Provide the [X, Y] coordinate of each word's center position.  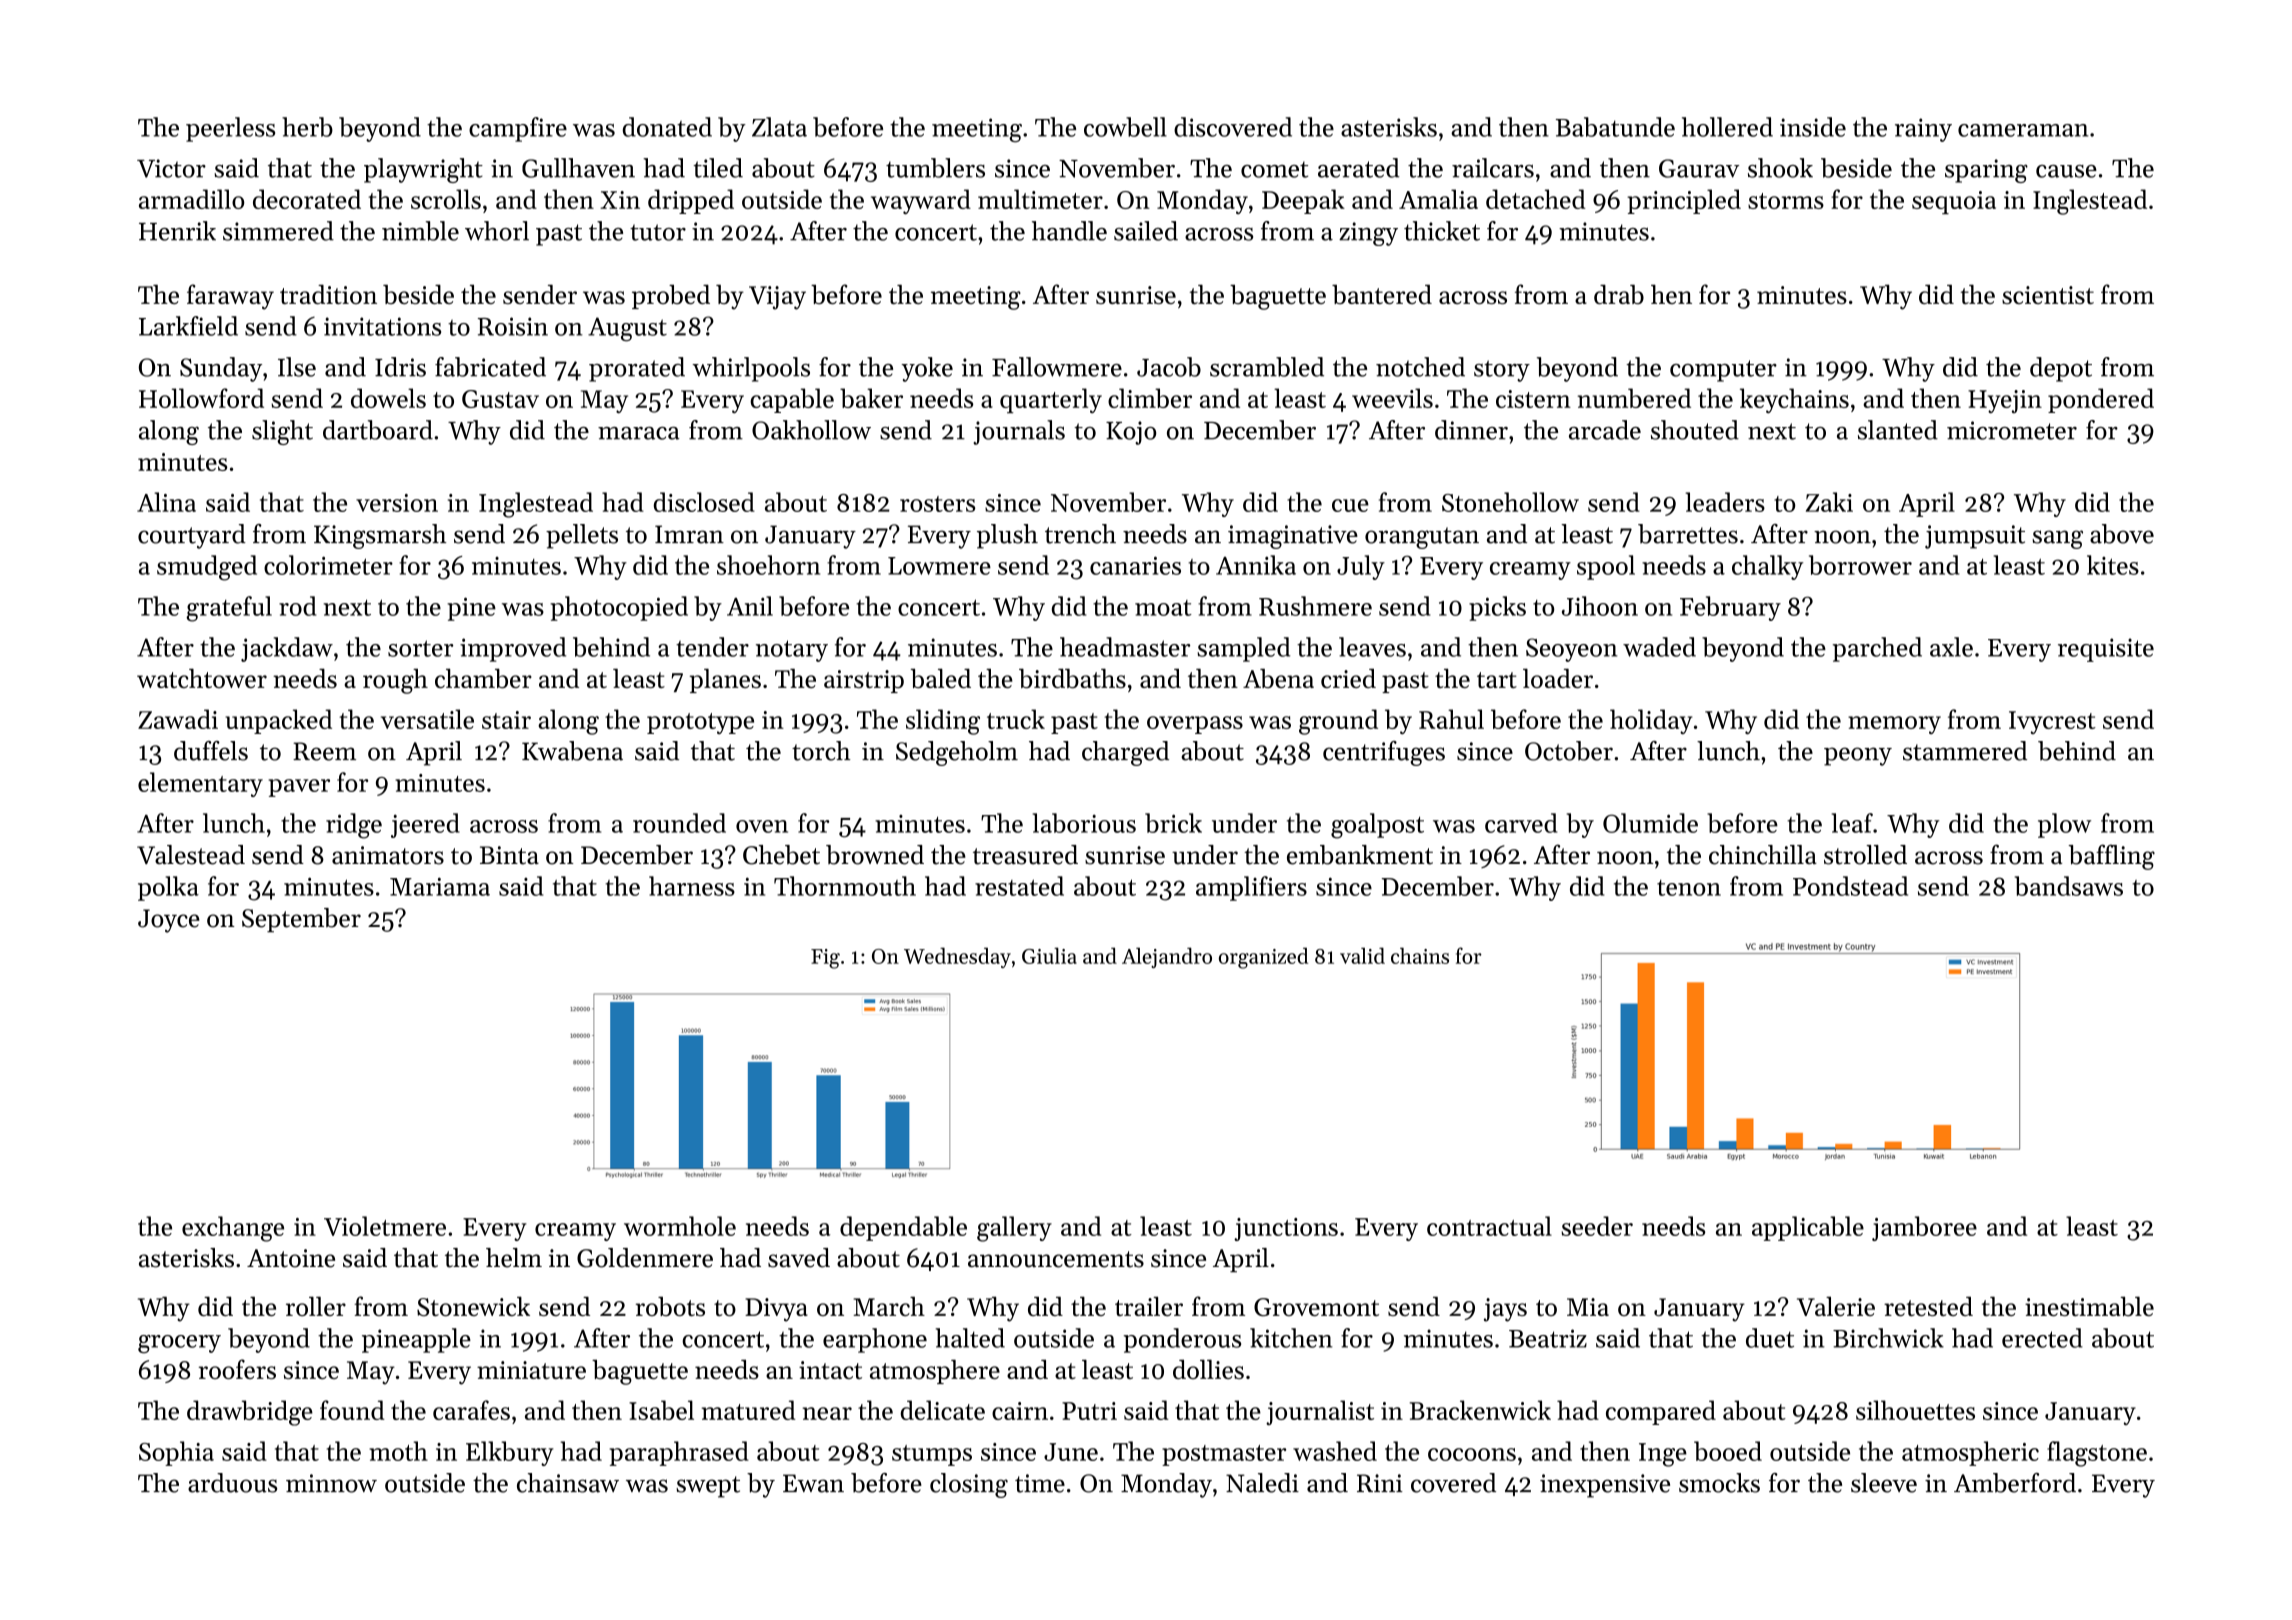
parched [1877, 649]
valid [1362, 955]
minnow [331, 1483]
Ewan [813, 1483]
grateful [229, 609]
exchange [233, 1229]
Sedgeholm [957, 753]
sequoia [1954, 202]
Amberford [2015, 1483]
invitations [382, 326]
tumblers [935, 168]
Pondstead [1850, 886]
